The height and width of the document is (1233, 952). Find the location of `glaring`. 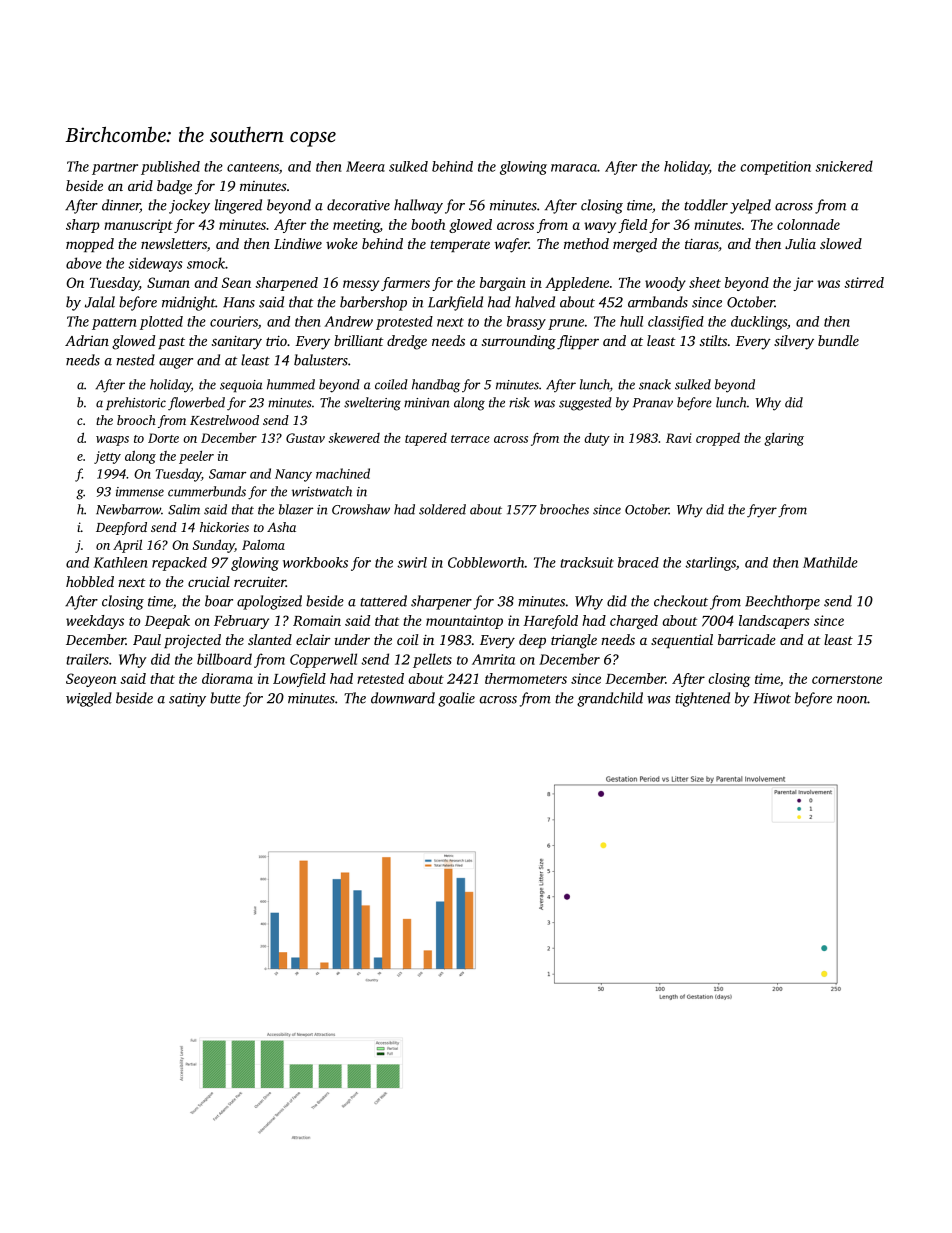

glaring is located at coordinates (784, 439).
